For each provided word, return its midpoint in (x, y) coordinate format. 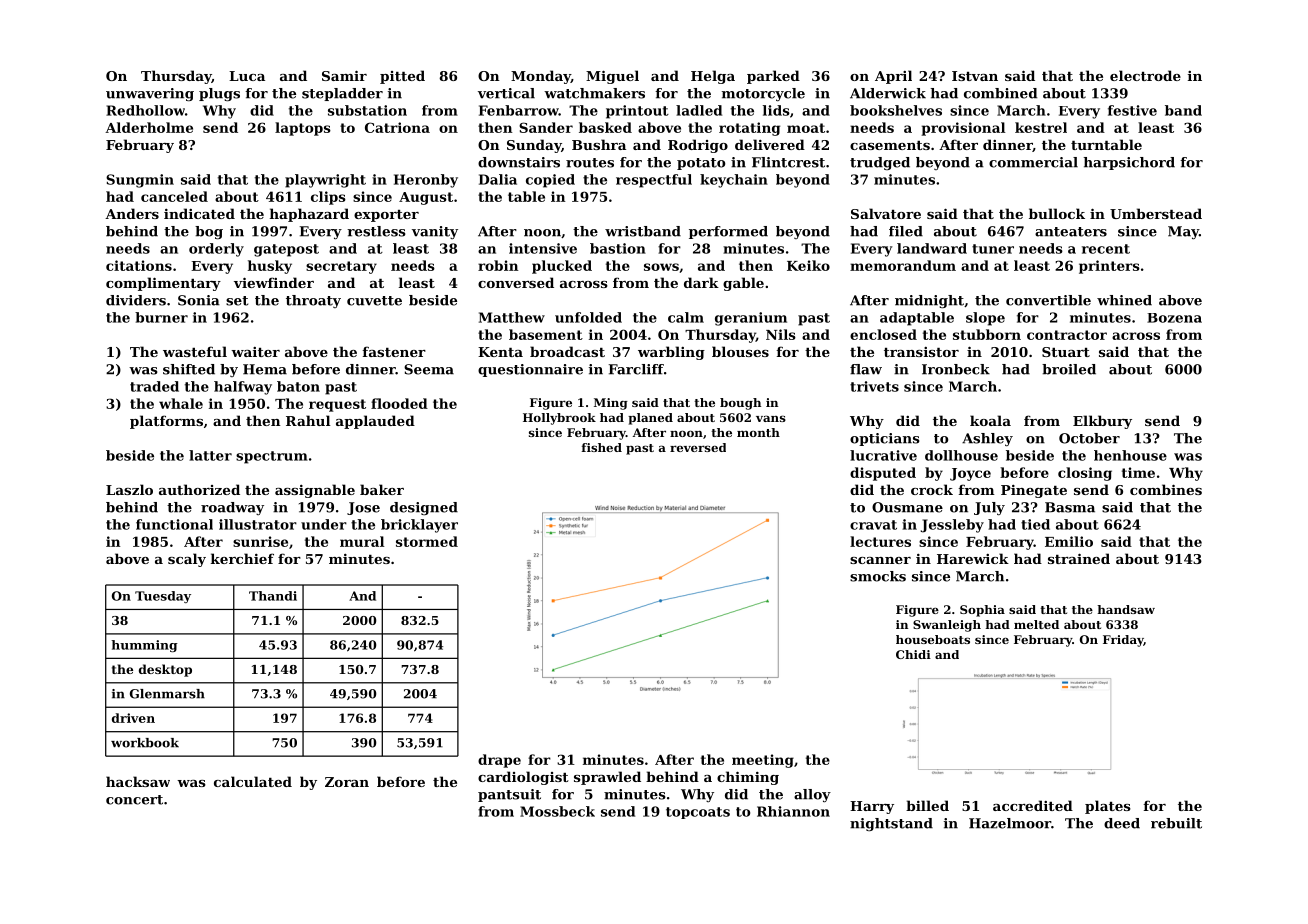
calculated (253, 781)
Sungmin (140, 181)
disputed (883, 474)
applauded (375, 422)
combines (1166, 489)
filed (906, 231)
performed (728, 232)
